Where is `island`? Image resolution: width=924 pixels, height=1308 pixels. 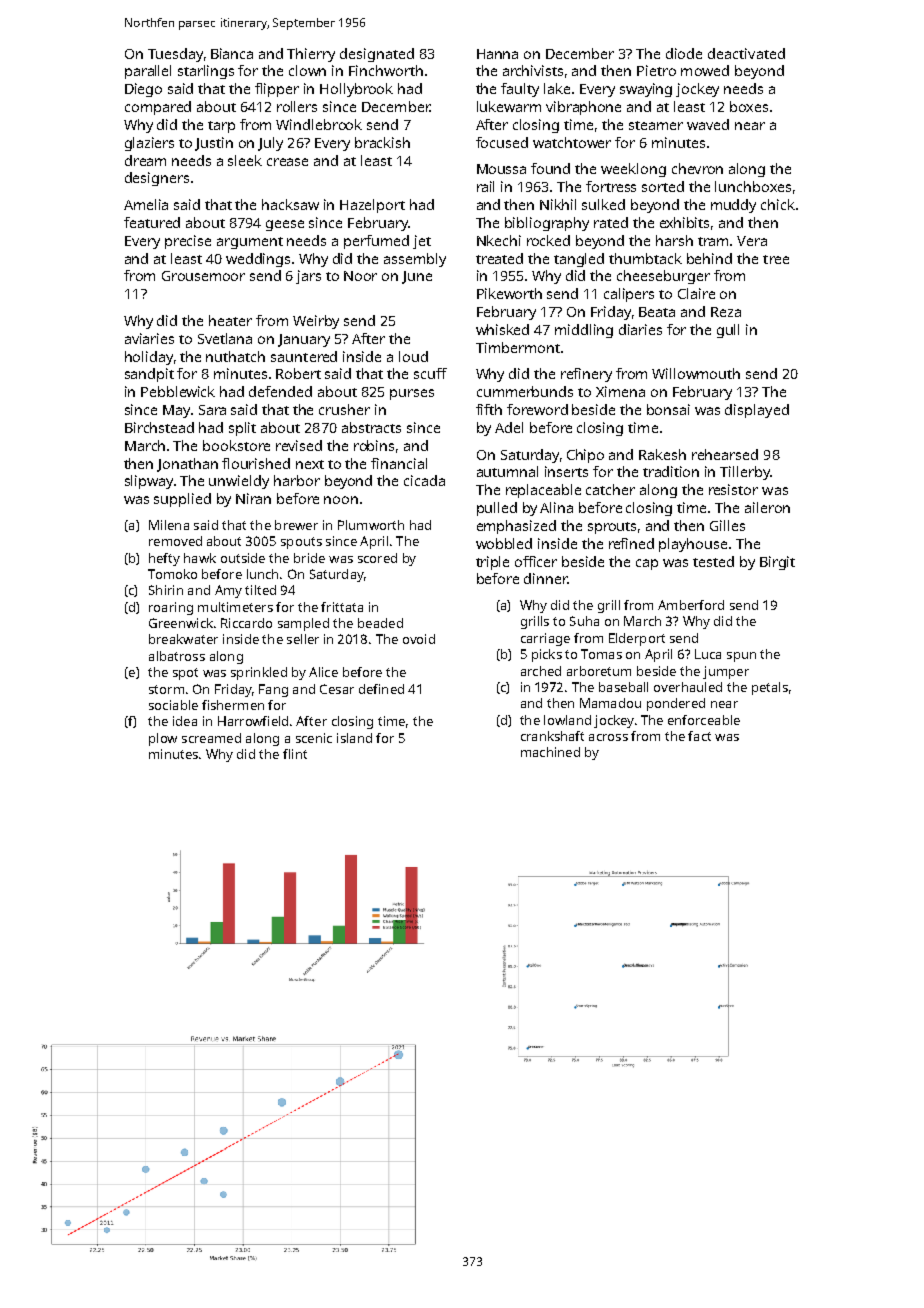
island is located at coordinates (354, 738).
